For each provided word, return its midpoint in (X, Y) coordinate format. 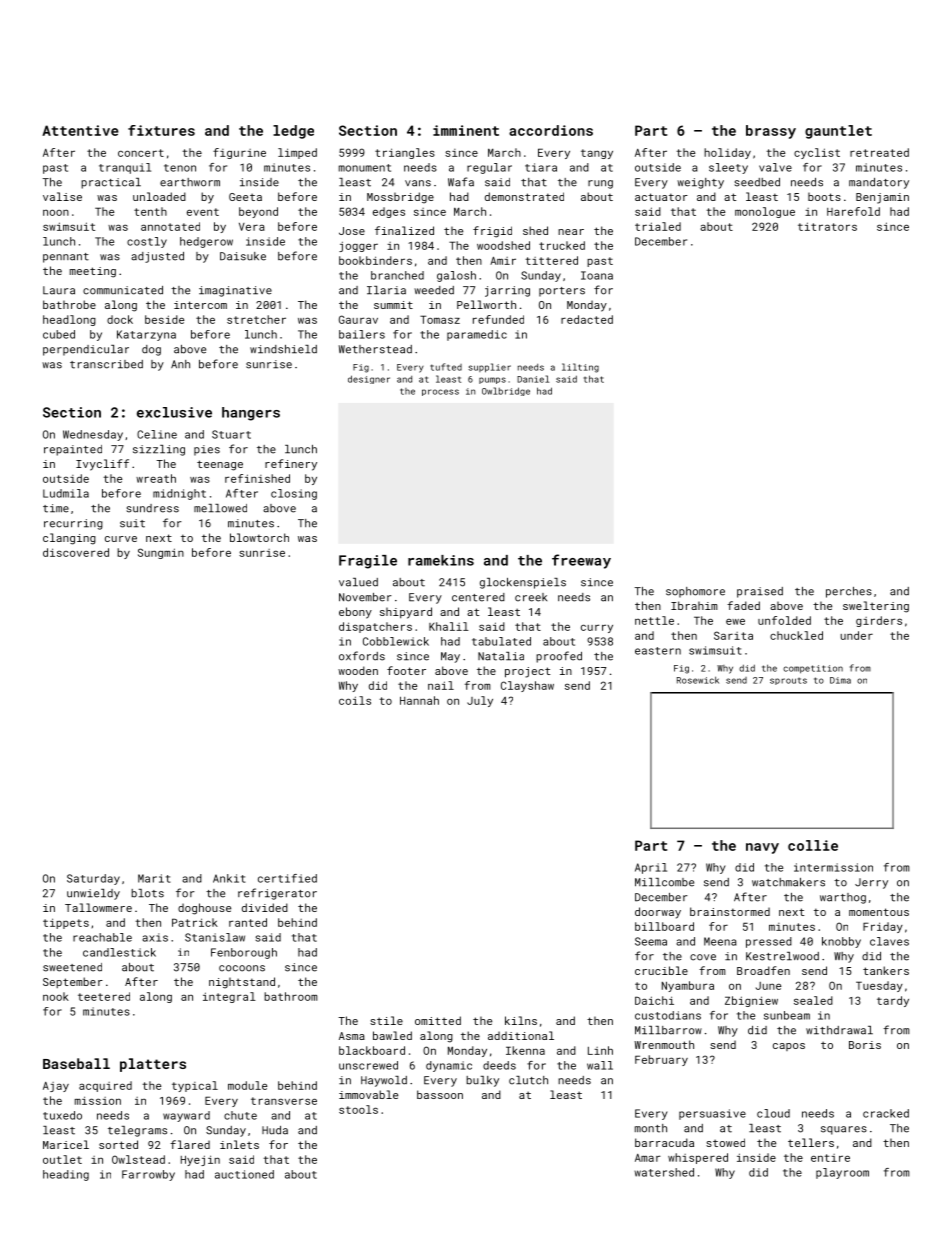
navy (762, 848)
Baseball (76, 1063)
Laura (59, 290)
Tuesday (879, 986)
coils (355, 700)
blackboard (372, 1050)
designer (369, 379)
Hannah (419, 700)
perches (849, 592)
